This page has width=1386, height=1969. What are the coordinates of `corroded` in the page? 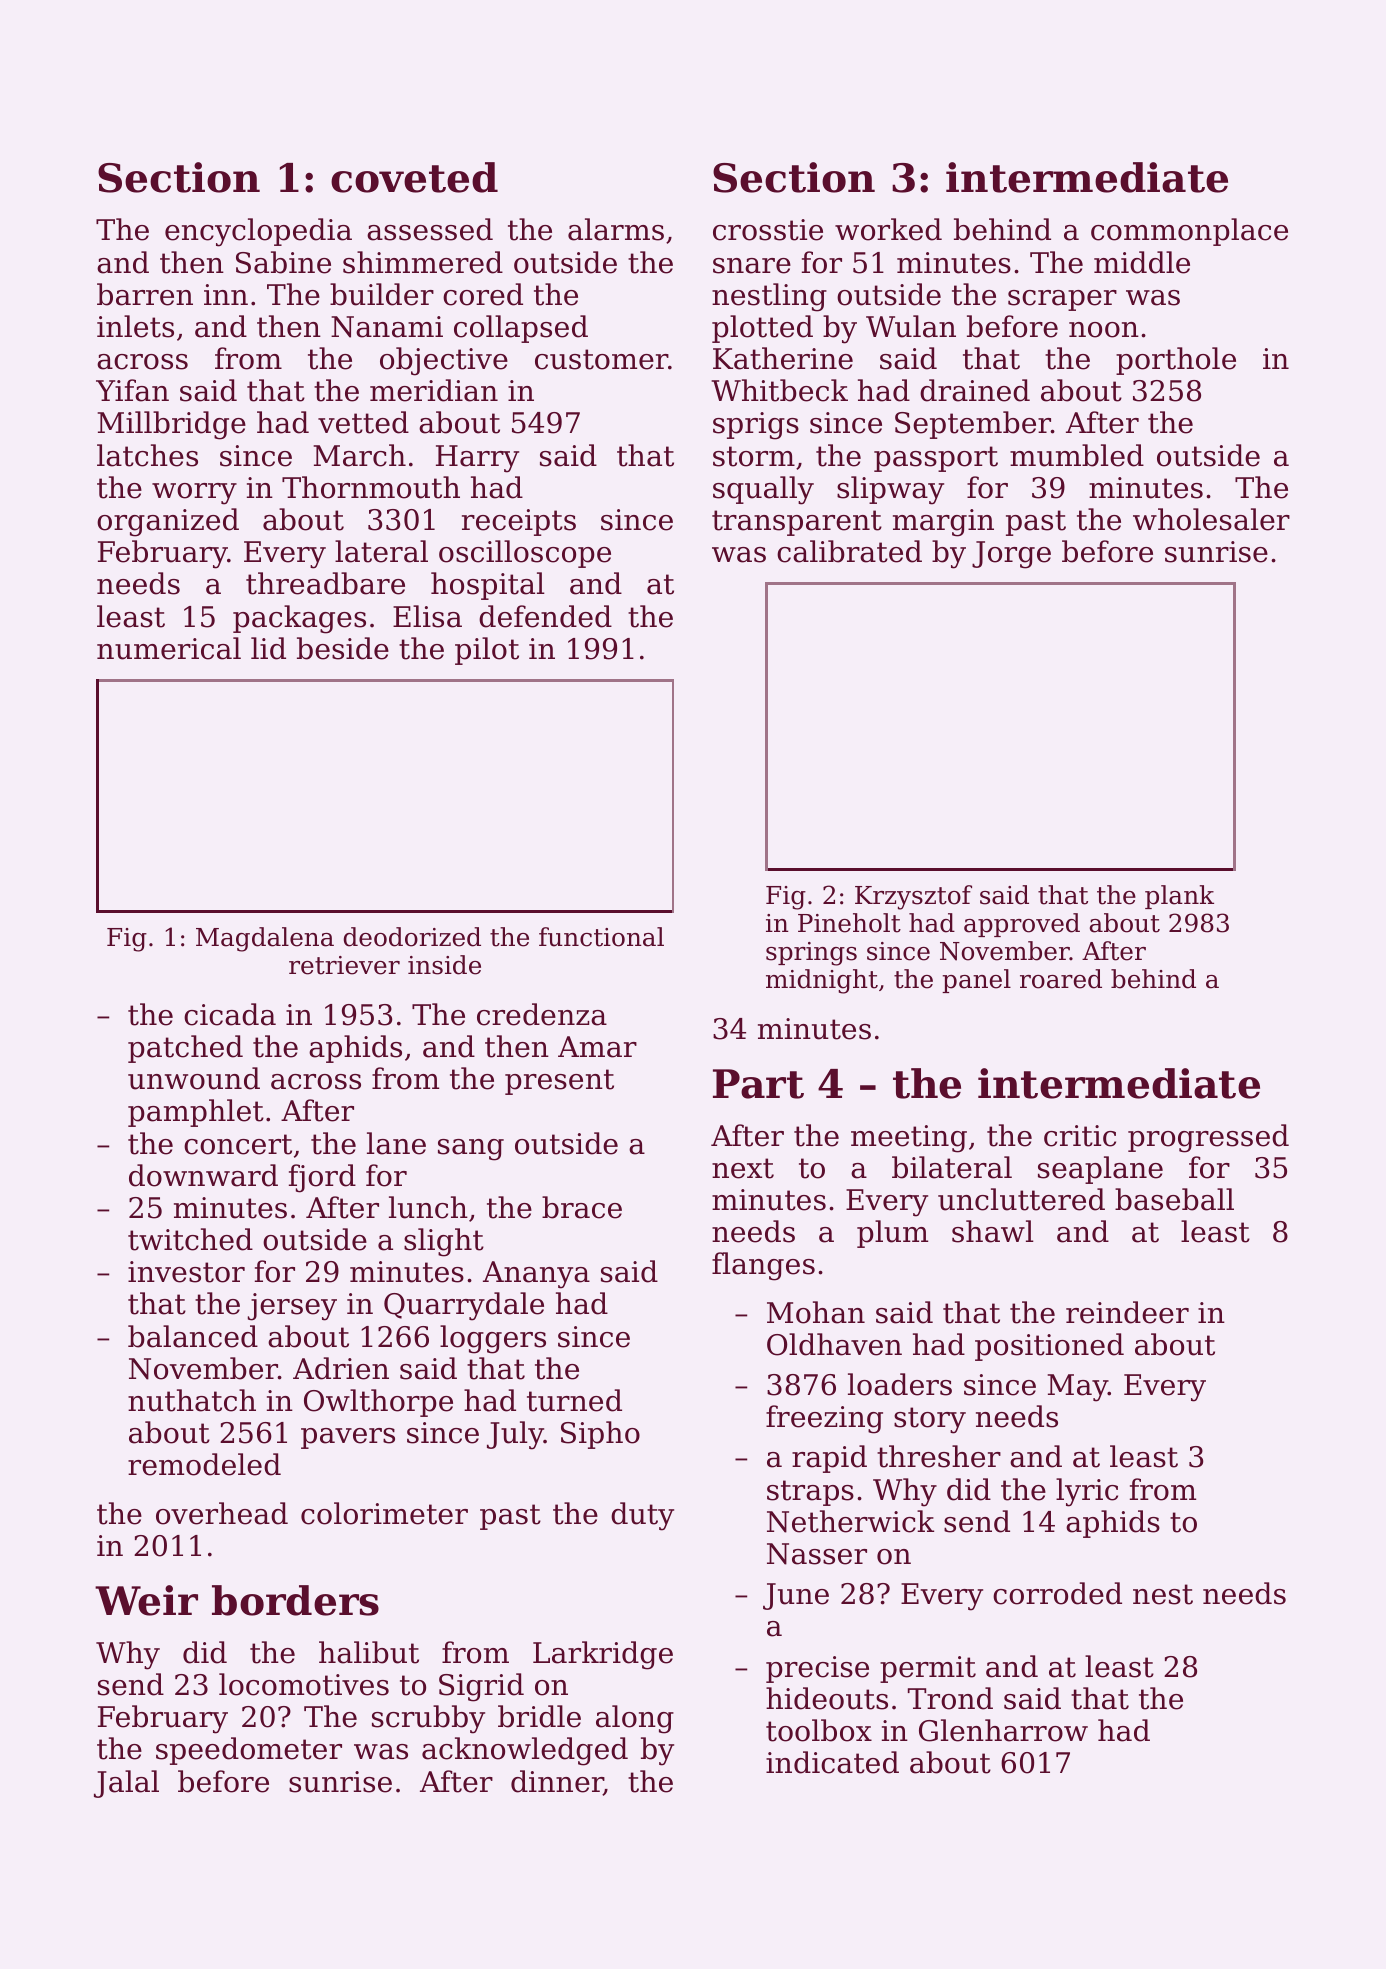 It's located at (1057, 1593).
